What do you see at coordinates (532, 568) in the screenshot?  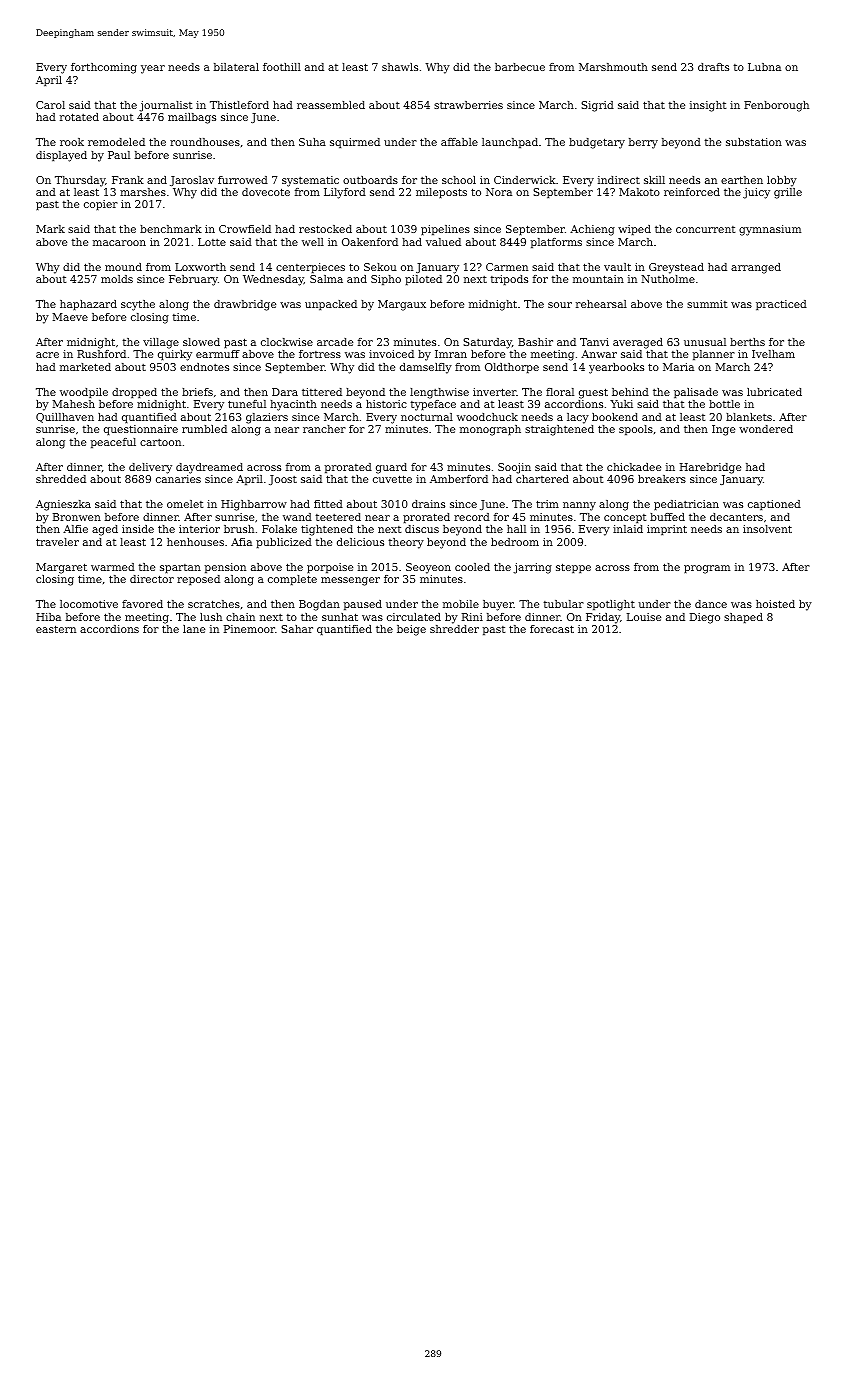 I see `jarring` at bounding box center [532, 568].
